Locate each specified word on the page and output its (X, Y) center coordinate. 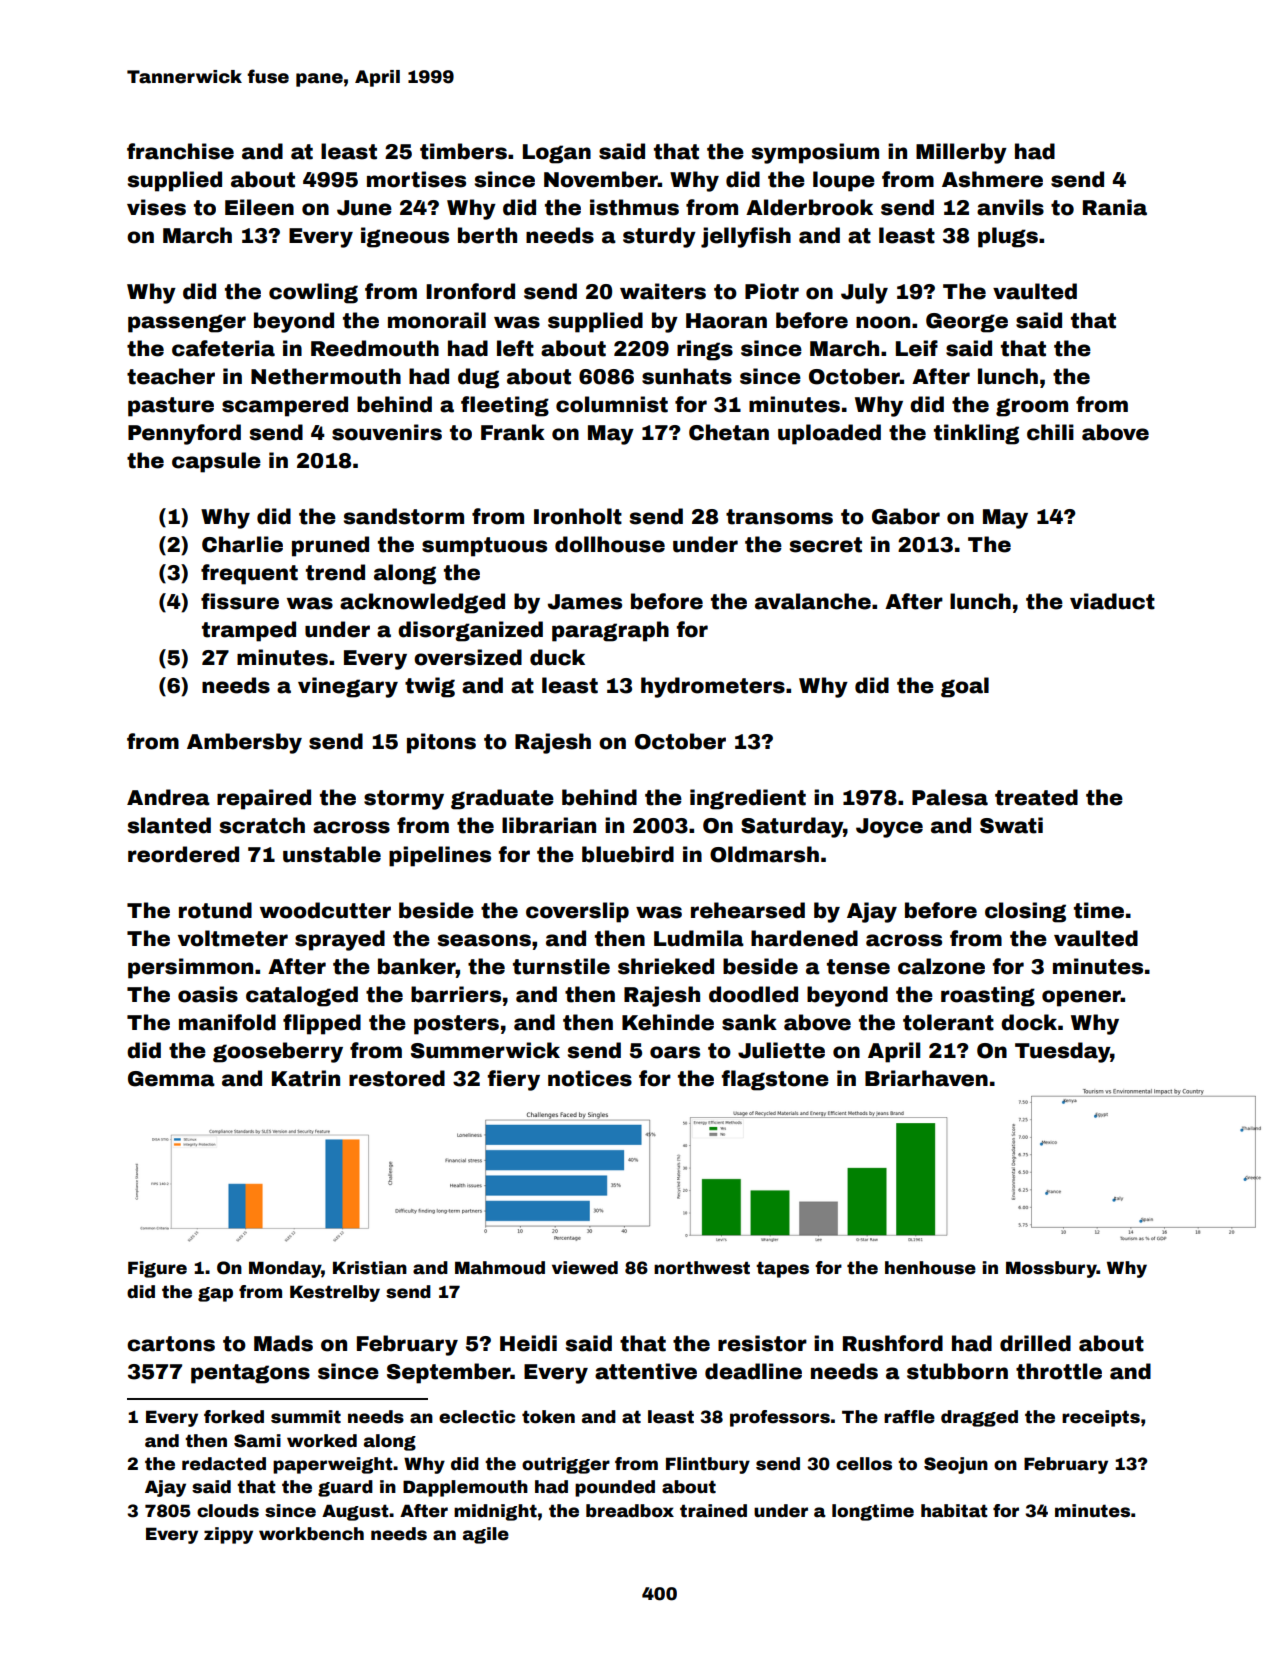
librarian (549, 825)
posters (456, 1025)
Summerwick (485, 1050)
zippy (228, 1535)
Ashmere (992, 179)
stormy (404, 800)
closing (1025, 912)
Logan (557, 154)
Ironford (470, 291)
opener (1081, 998)
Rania (1115, 207)
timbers (463, 151)
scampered (285, 406)
